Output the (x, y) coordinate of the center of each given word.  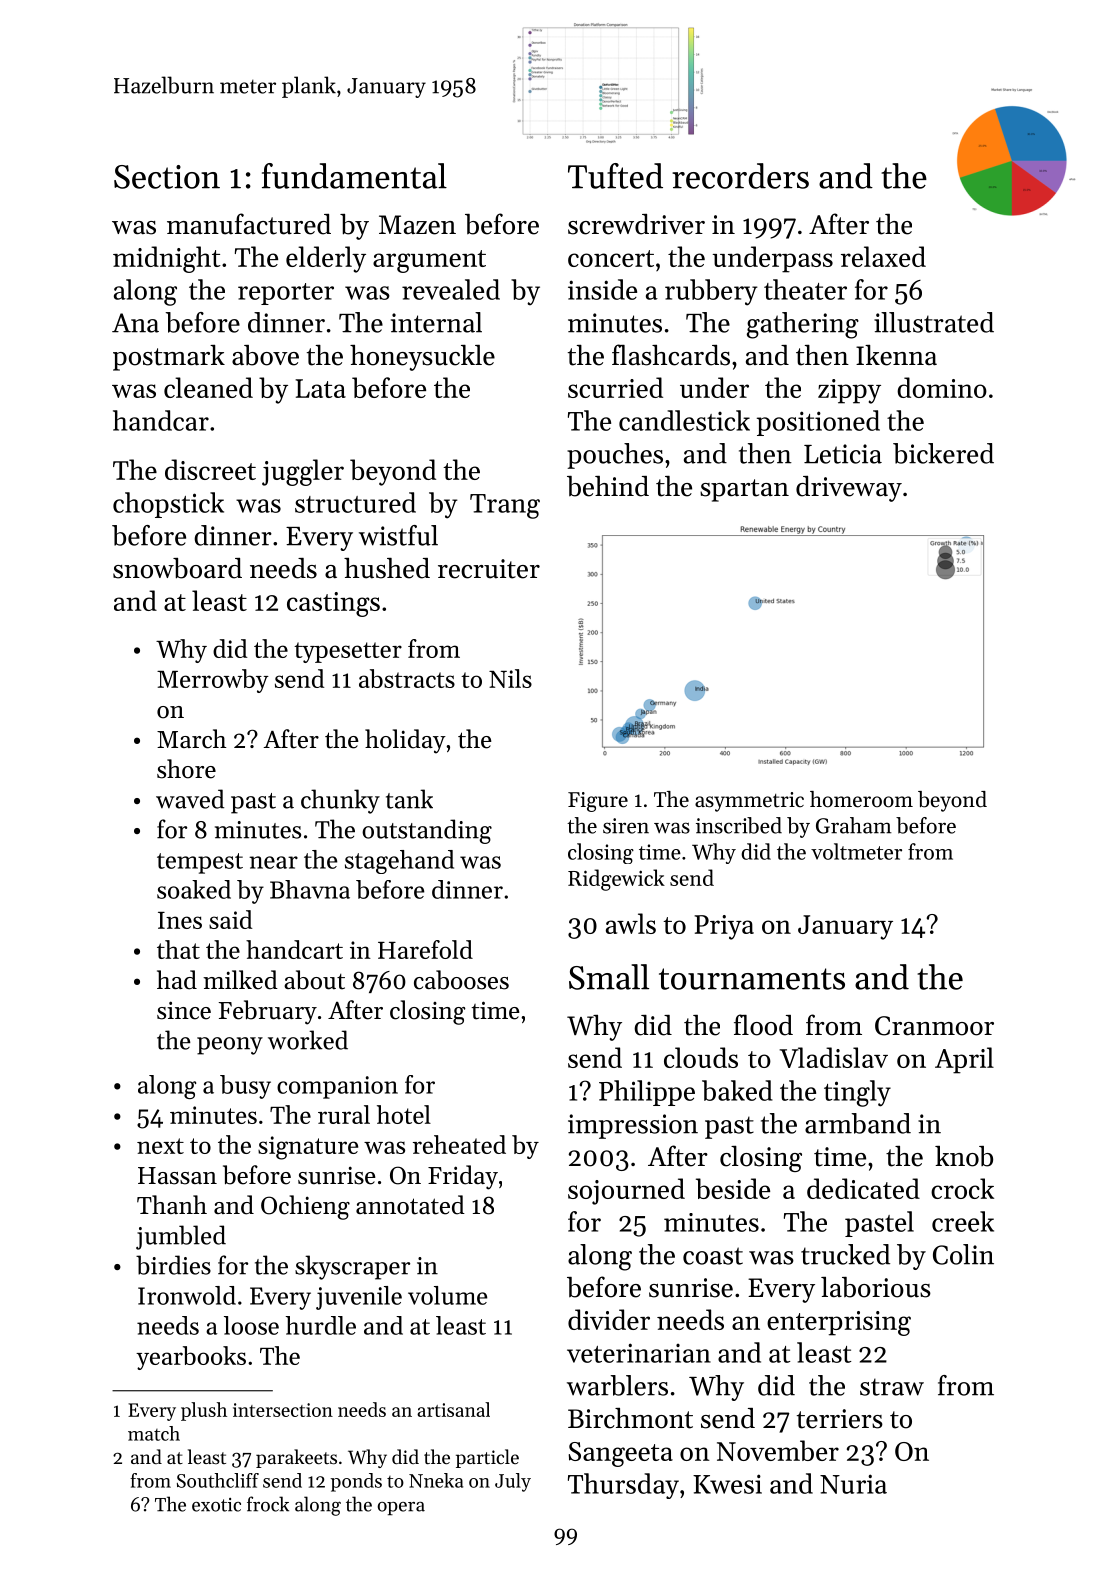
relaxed (883, 256)
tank (409, 799)
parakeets (296, 1458)
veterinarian (639, 1353)
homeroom (861, 799)
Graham (854, 825)
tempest (200, 863)
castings (333, 604)
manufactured (249, 224)
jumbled (181, 1237)
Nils (510, 678)
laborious (876, 1287)
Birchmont (630, 1418)
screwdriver (636, 224)
